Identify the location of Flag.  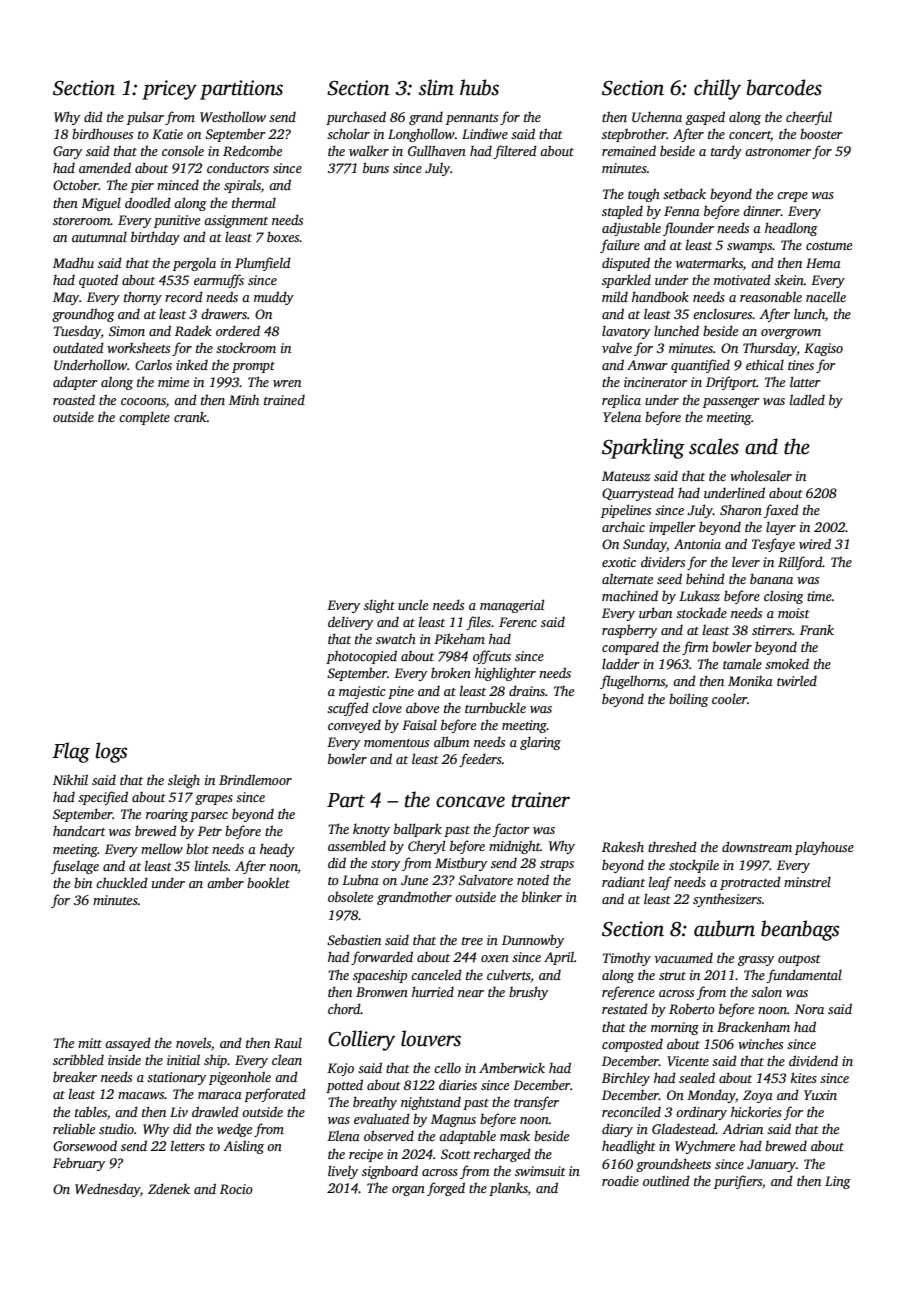
(71, 752).
